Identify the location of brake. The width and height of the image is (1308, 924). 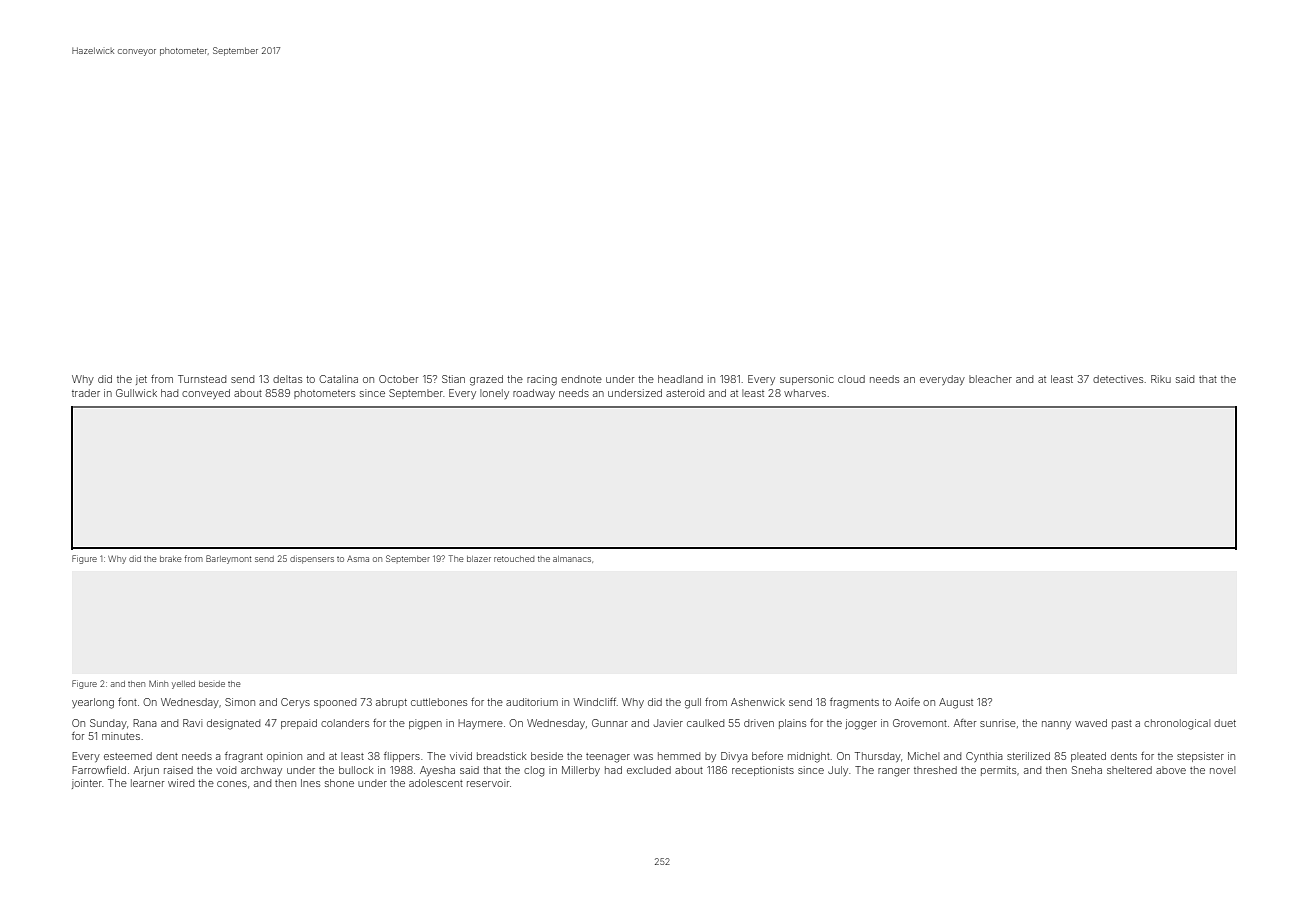
(170, 559).
